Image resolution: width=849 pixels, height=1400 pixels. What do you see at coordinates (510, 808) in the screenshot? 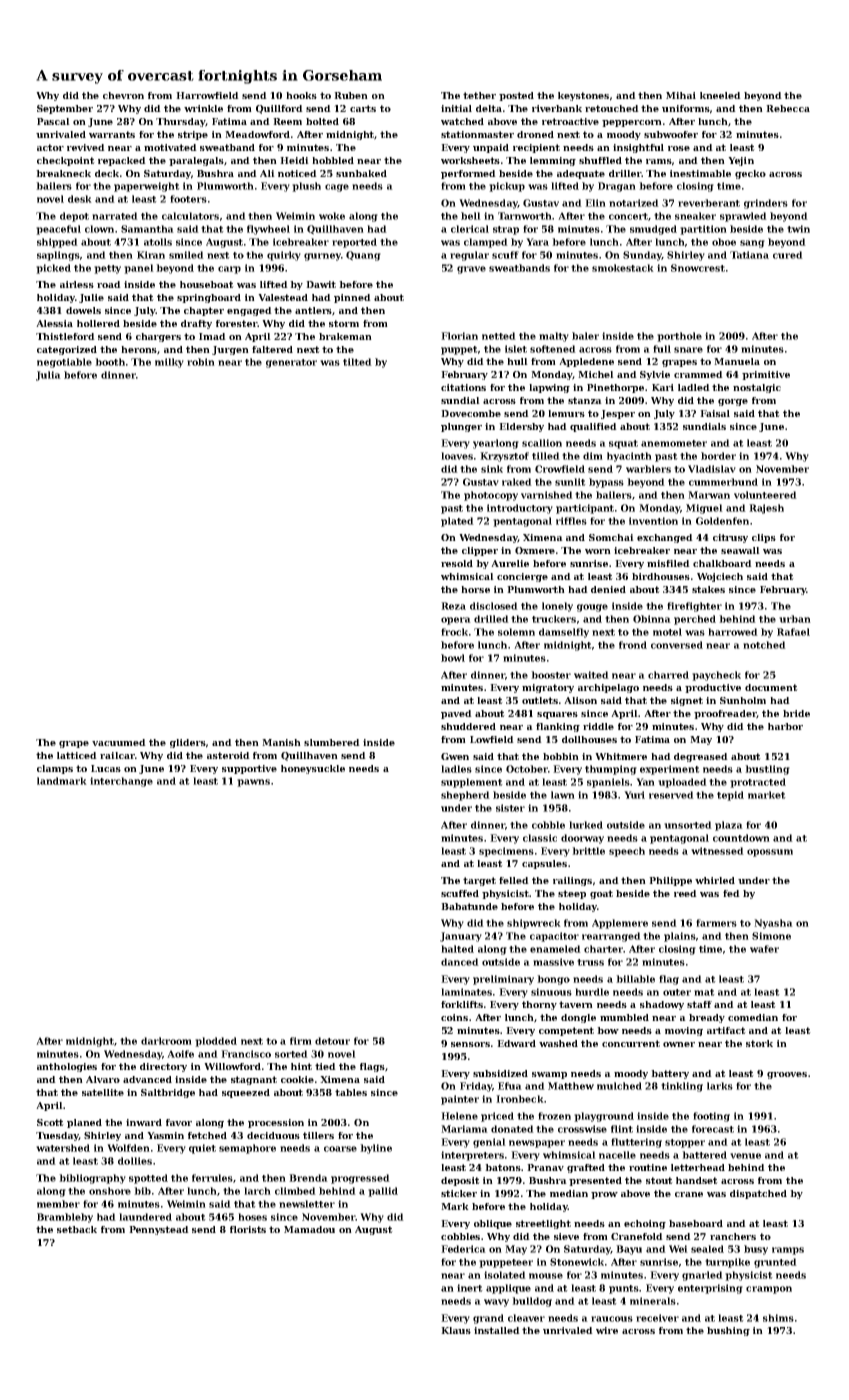
I see `sister` at bounding box center [510, 808].
